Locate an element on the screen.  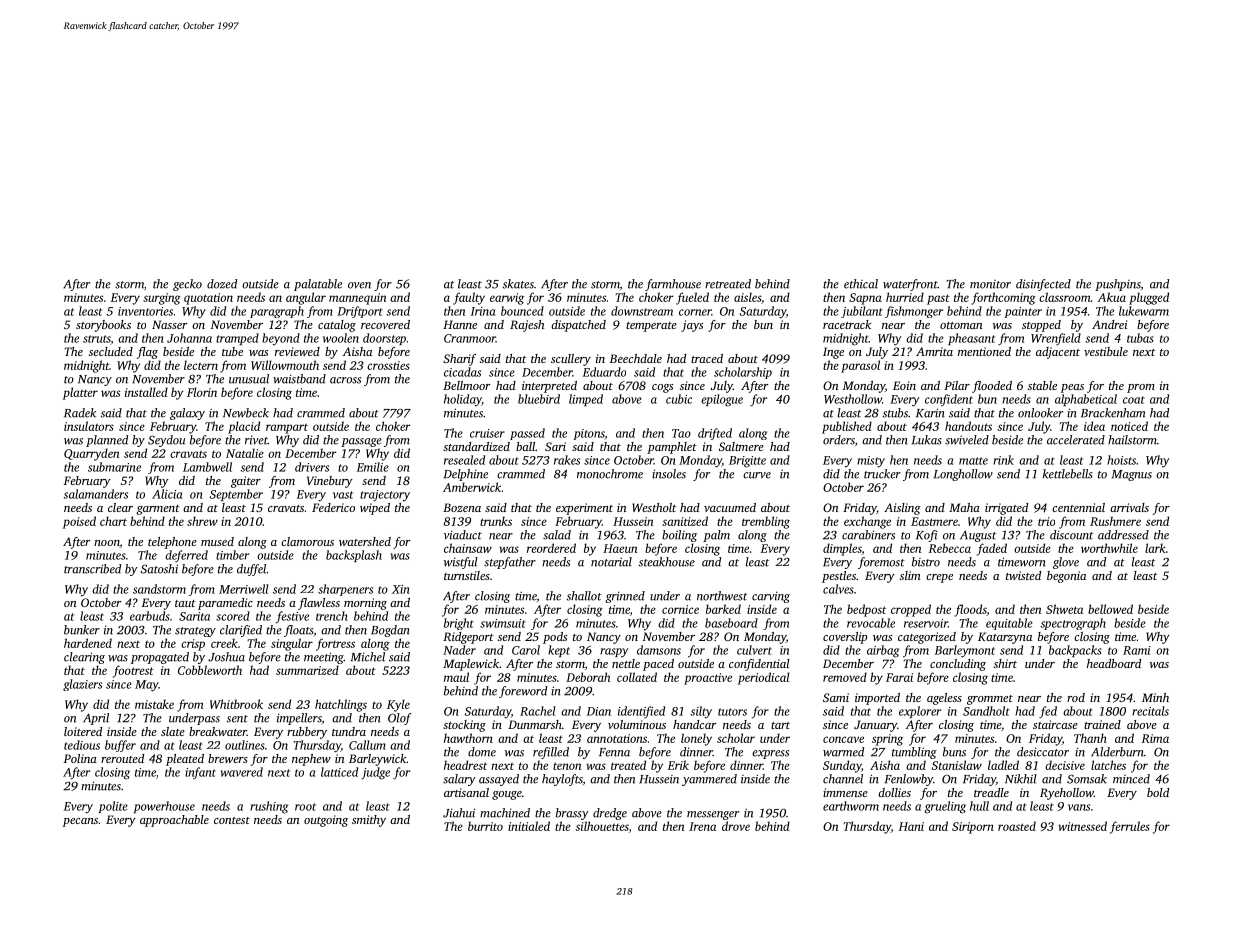
periodical is located at coordinates (764, 678).
